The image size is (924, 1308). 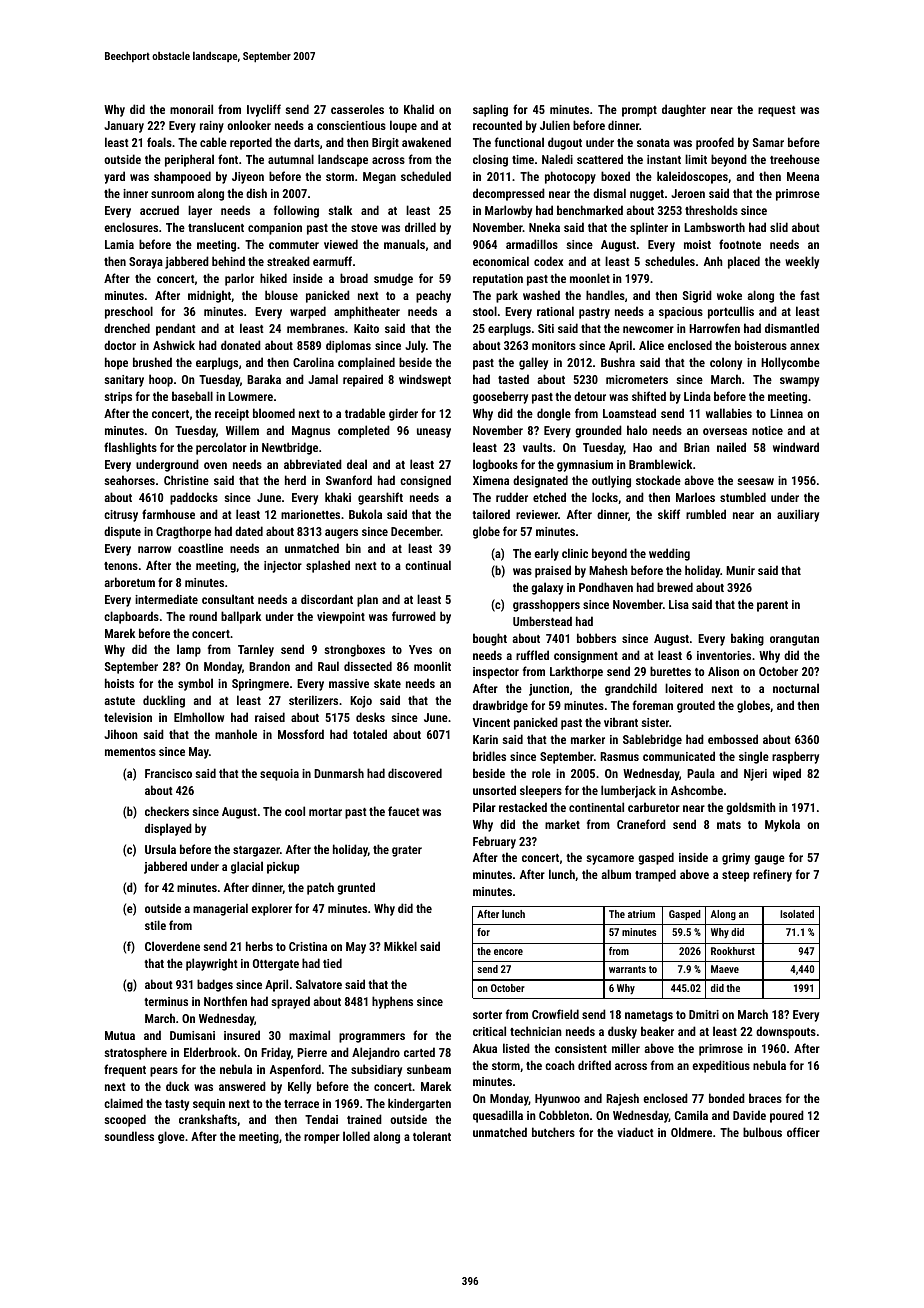 What do you see at coordinates (242, 430) in the page?
I see `Willem` at bounding box center [242, 430].
